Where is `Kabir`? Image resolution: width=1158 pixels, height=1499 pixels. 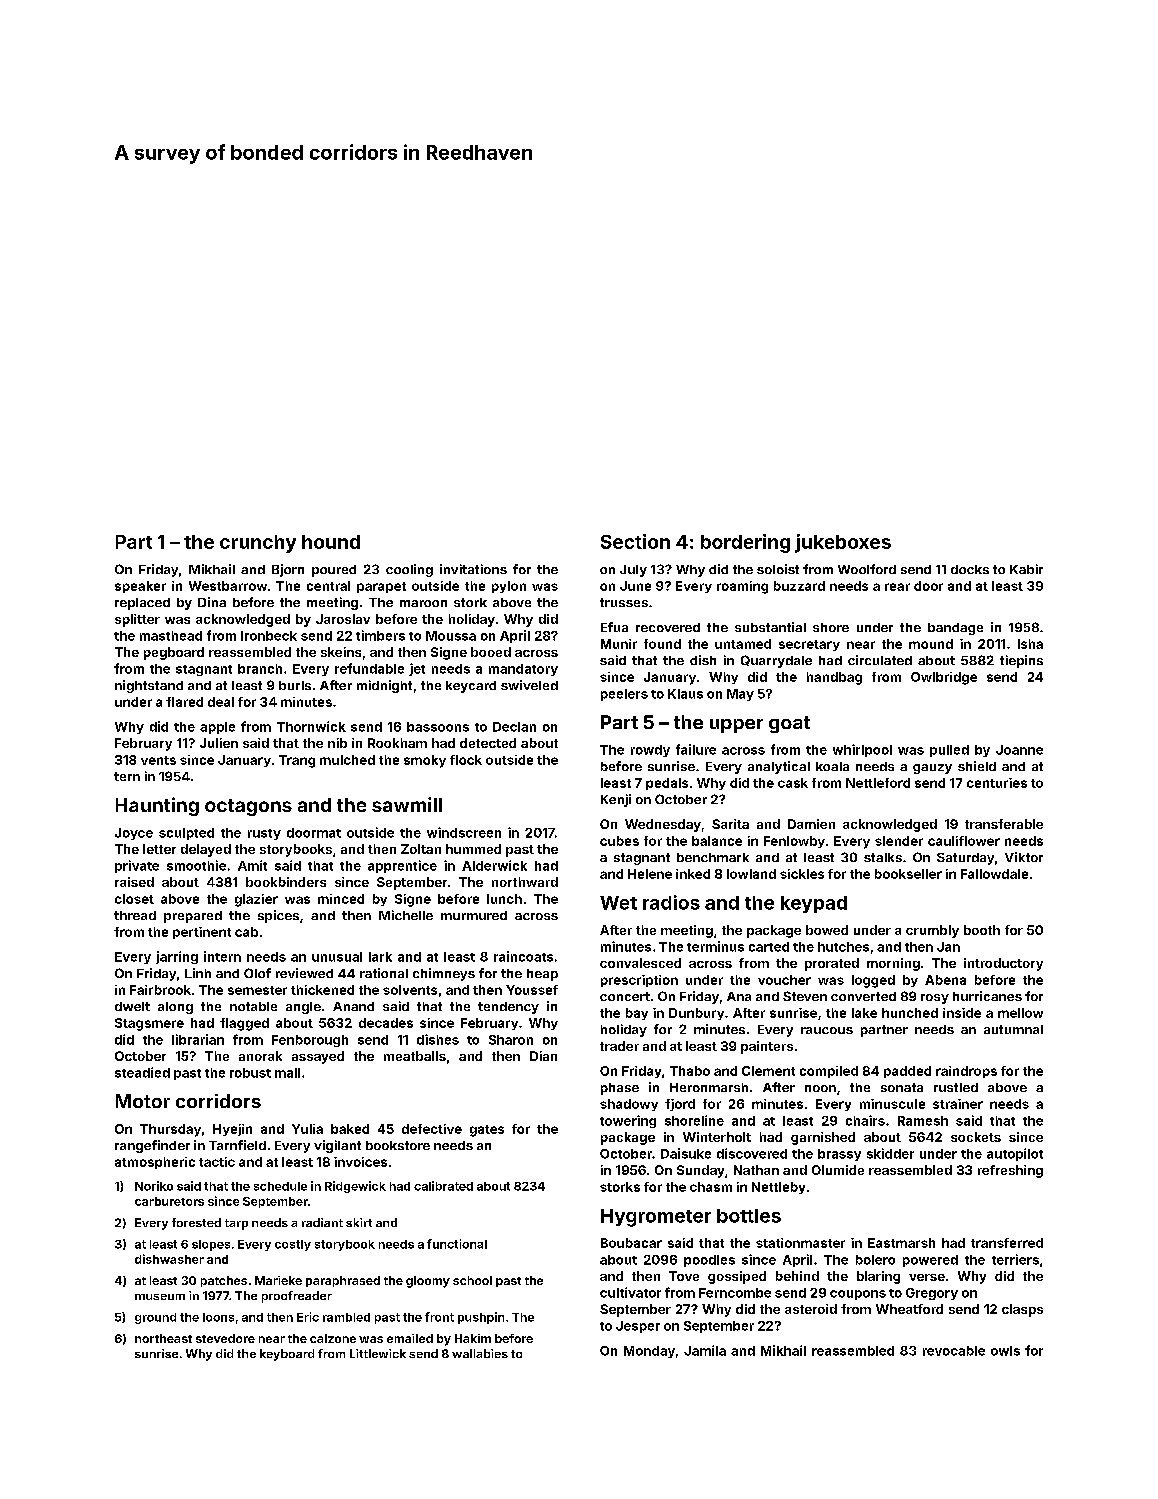 Kabir is located at coordinates (1026, 569).
